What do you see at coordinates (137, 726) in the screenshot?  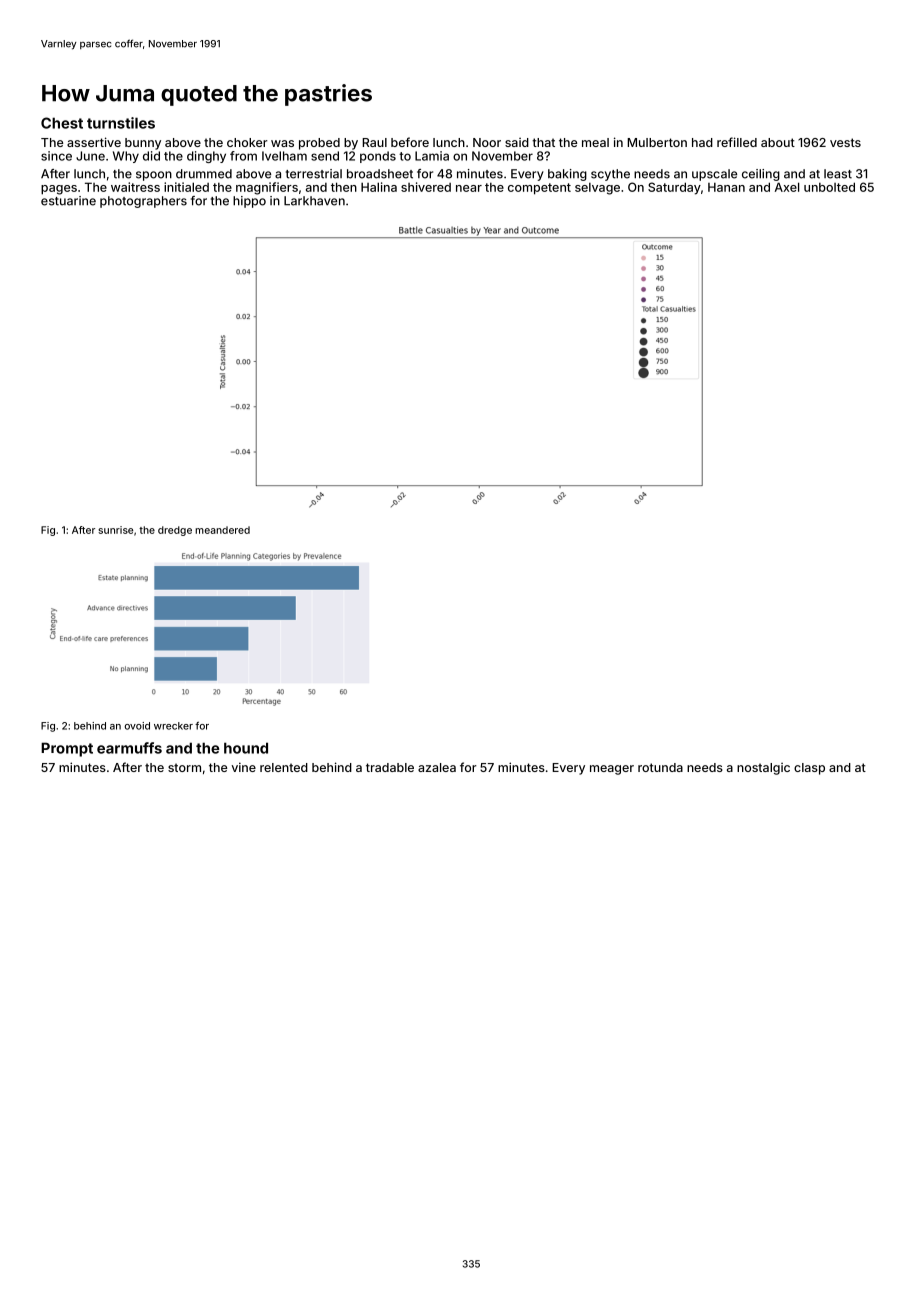 I see `ovoid` at bounding box center [137, 726].
